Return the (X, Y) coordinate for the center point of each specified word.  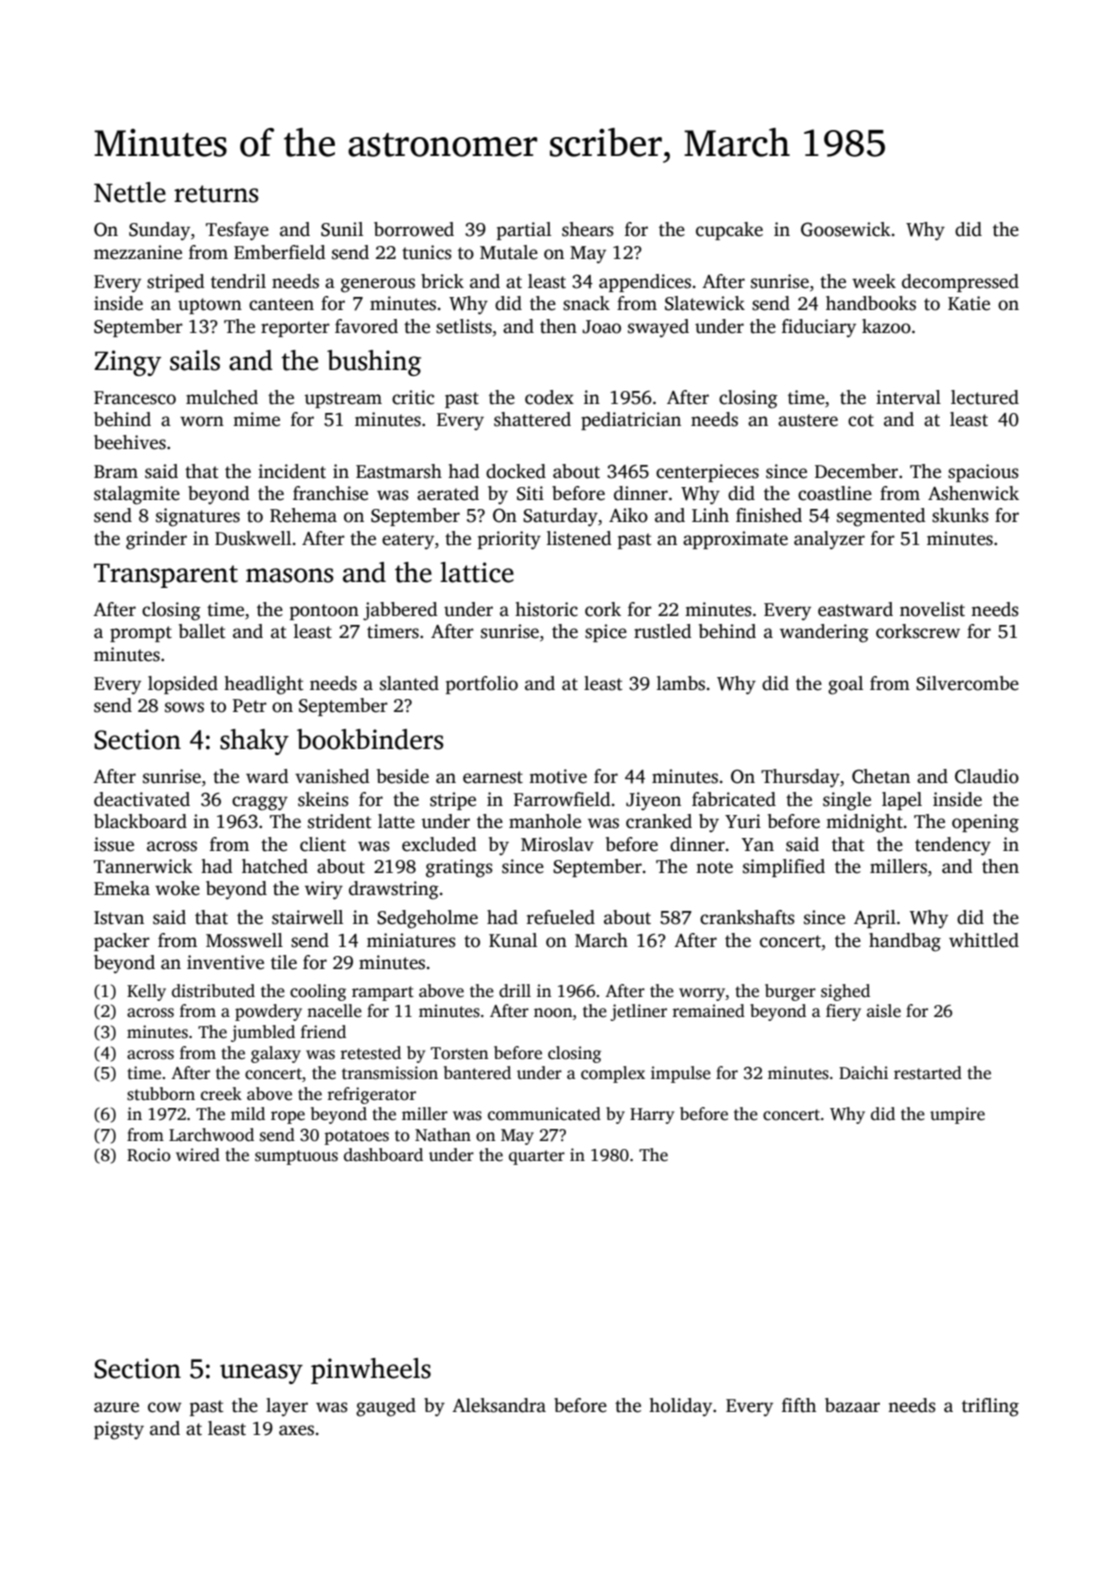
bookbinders (370, 739)
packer (122, 942)
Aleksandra (499, 1405)
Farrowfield (562, 799)
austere (808, 420)
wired (198, 1155)
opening (985, 823)
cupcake (729, 231)
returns (216, 194)
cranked (659, 821)
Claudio (987, 776)
